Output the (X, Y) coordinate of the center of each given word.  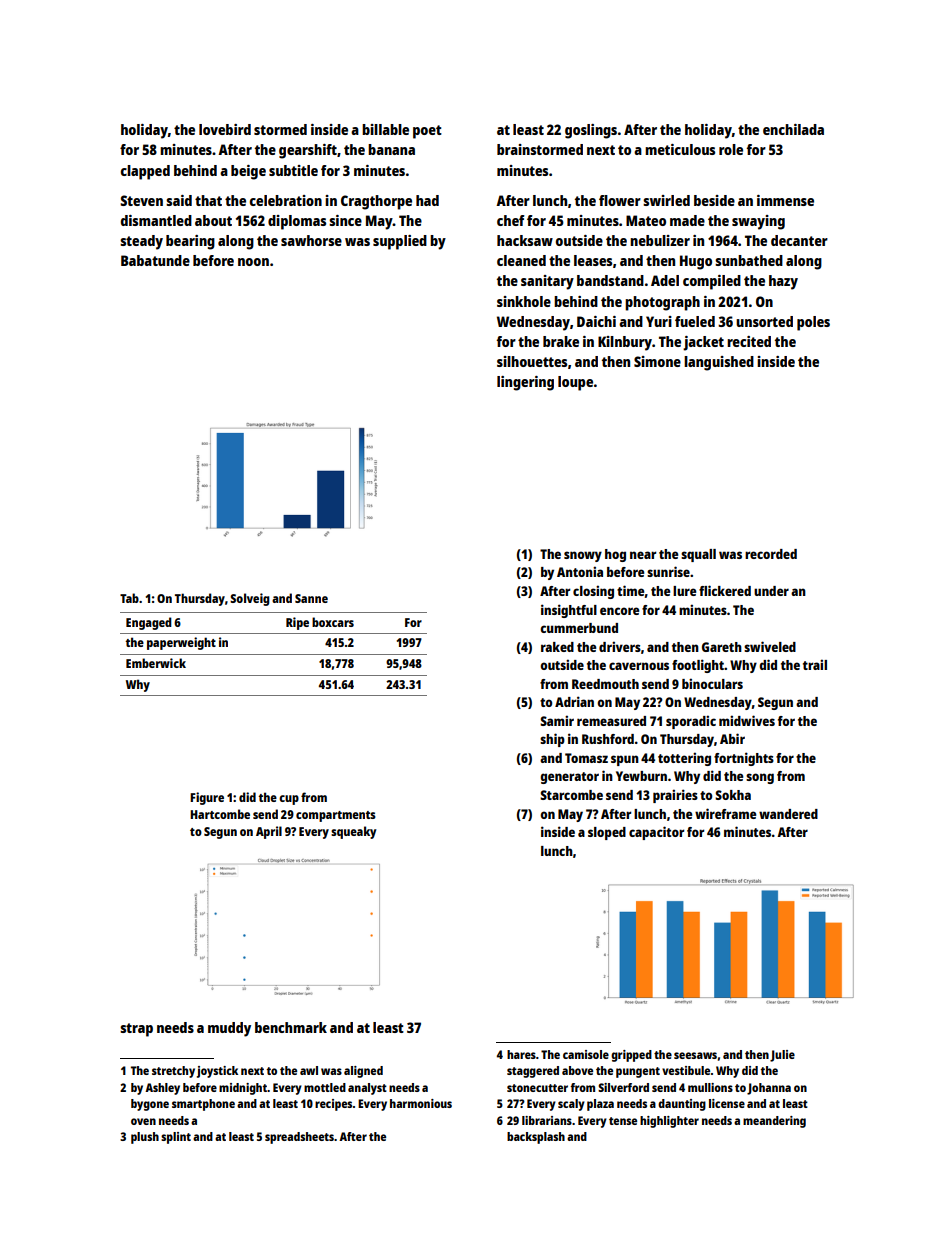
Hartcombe (220, 814)
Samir (557, 720)
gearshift (308, 151)
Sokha (733, 795)
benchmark (291, 1027)
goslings (591, 131)
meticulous (680, 149)
